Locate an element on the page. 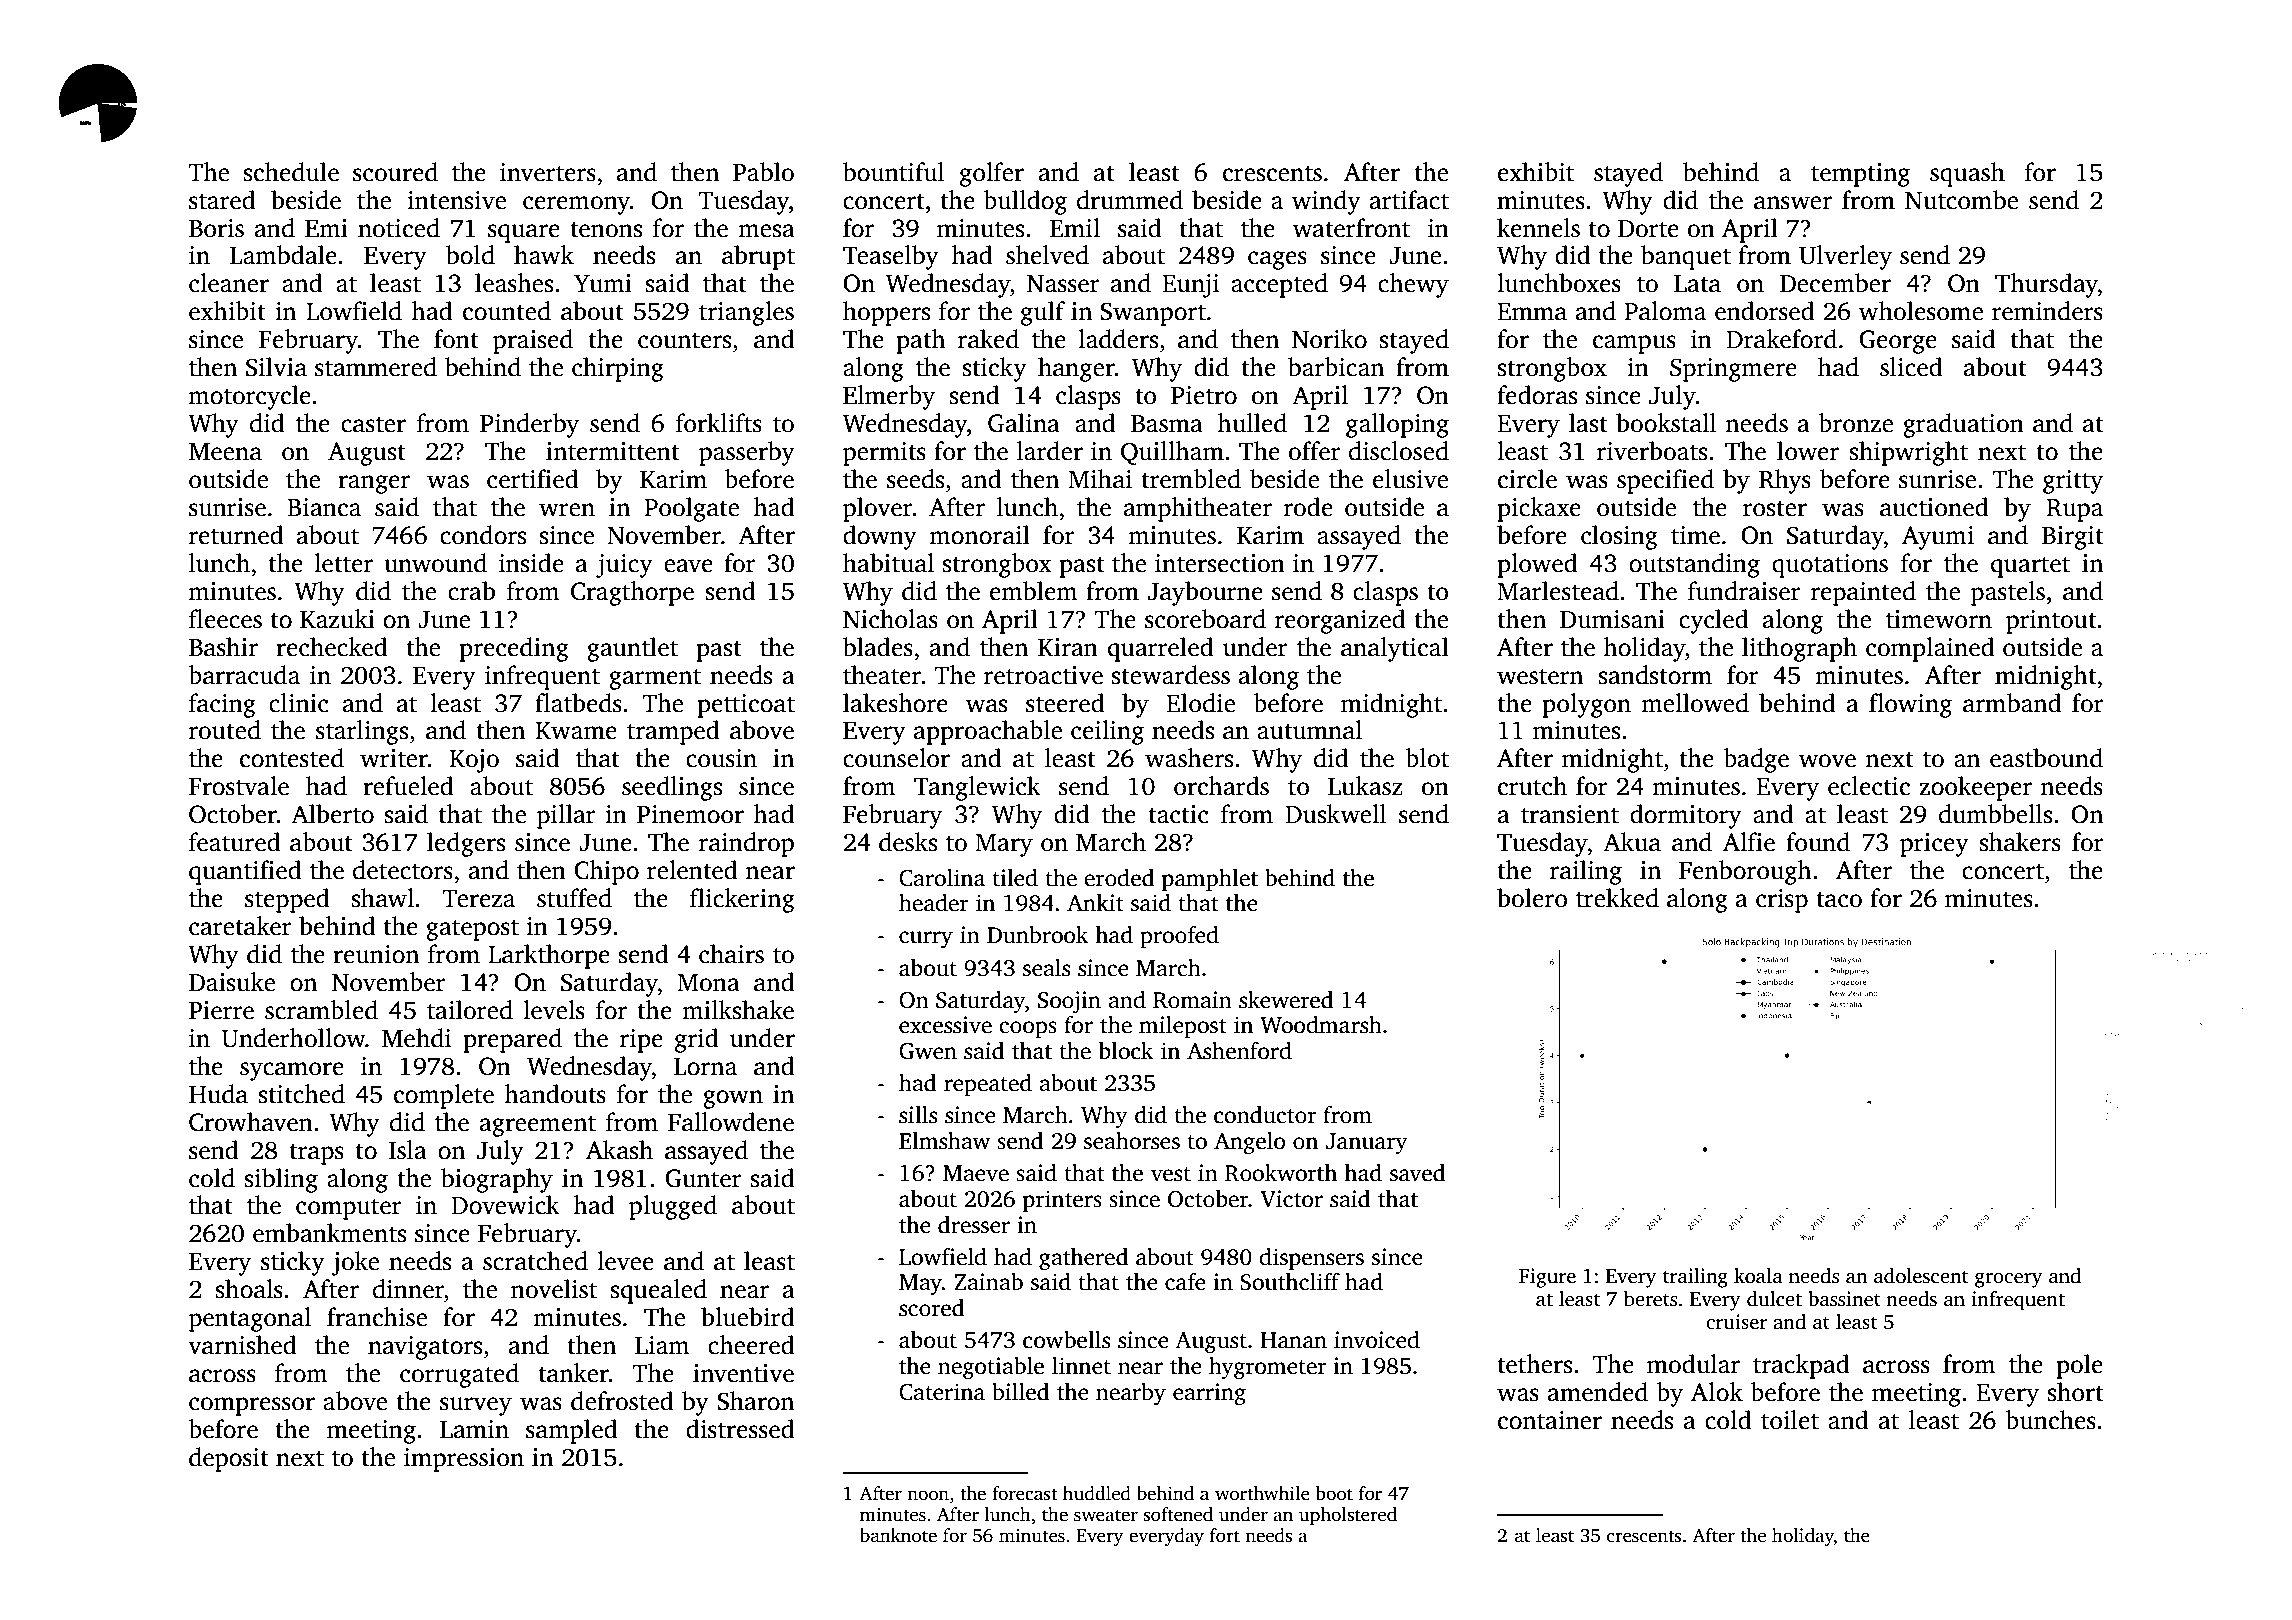 This image has height=1620, width=2292. squash is located at coordinates (1967, 174).
